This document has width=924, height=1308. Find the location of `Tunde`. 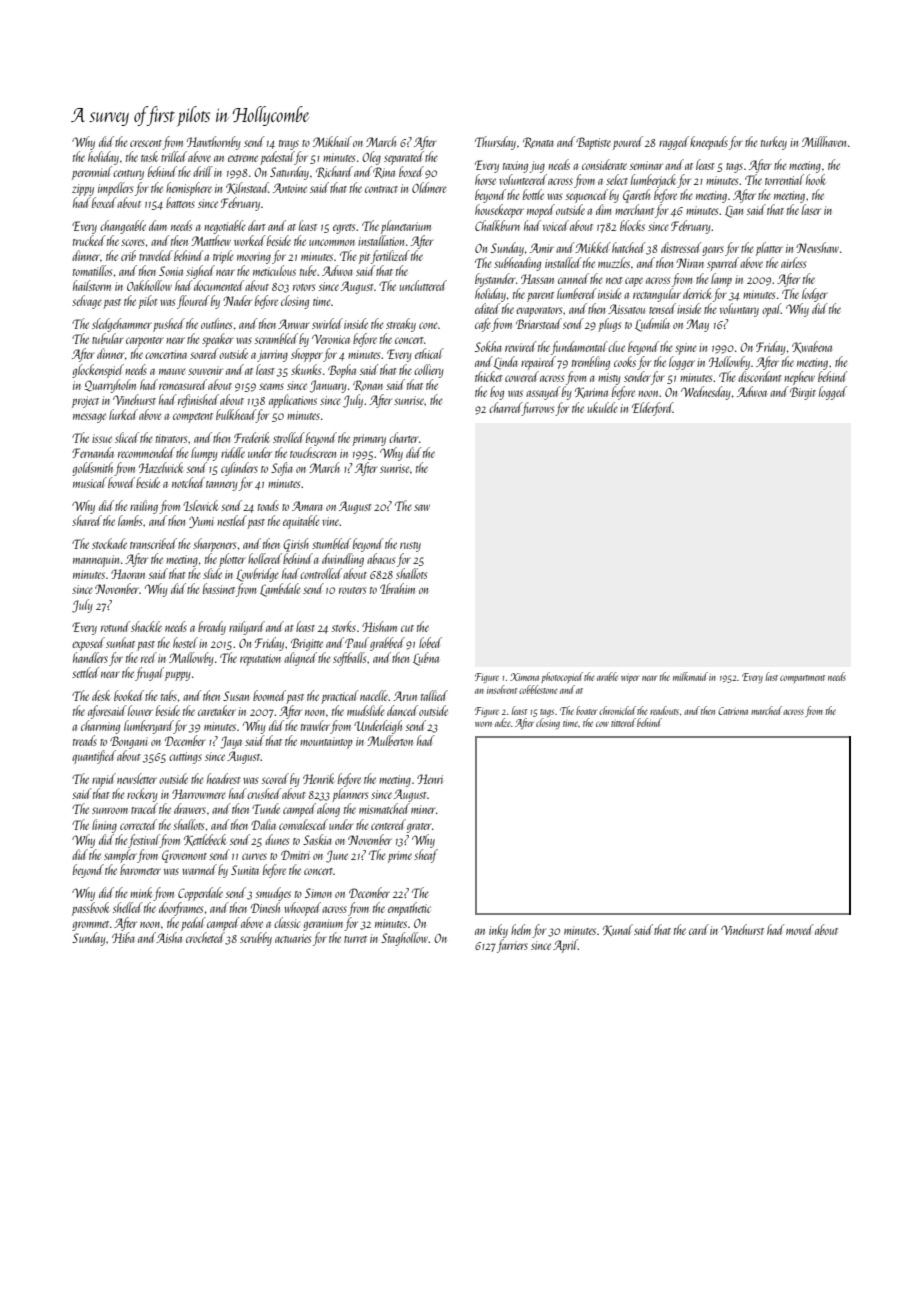

Tunde is located at coordinates (266, 808).
